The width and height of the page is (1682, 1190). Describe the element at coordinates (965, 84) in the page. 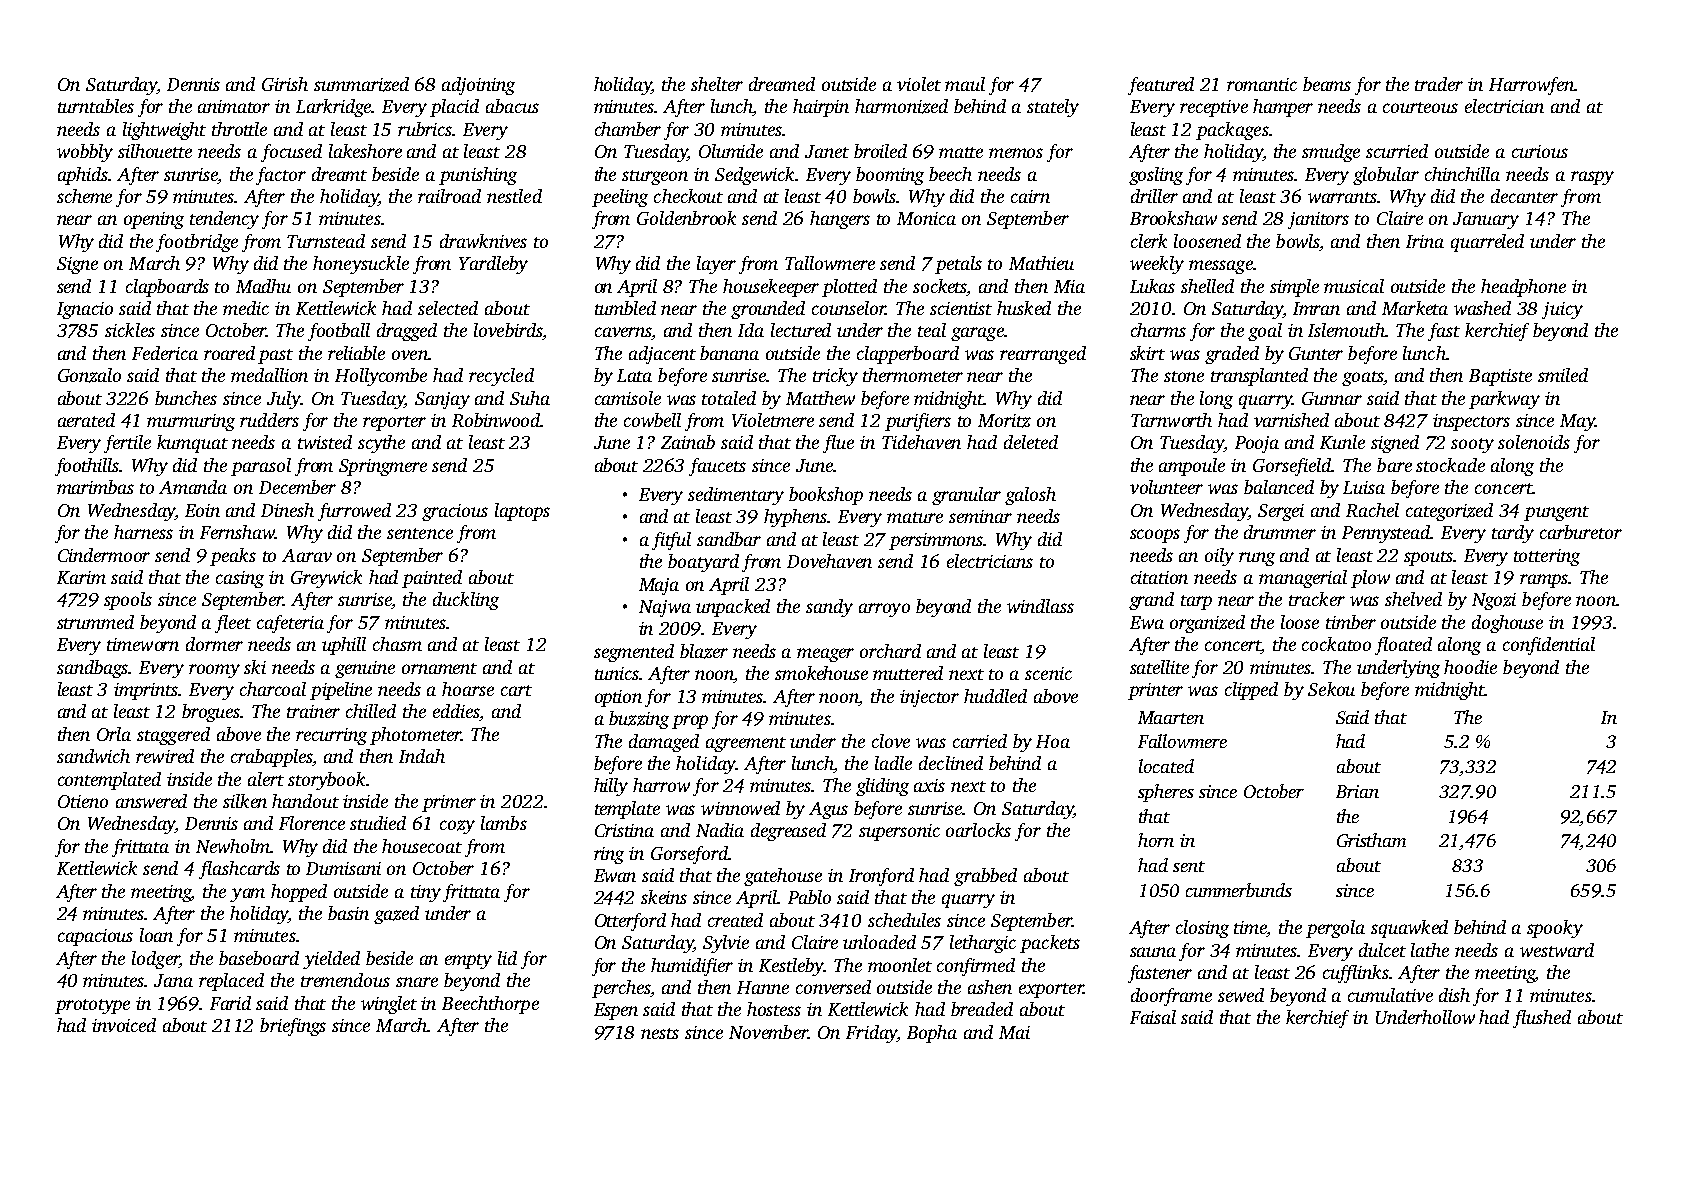

I see `maul` at that location.
